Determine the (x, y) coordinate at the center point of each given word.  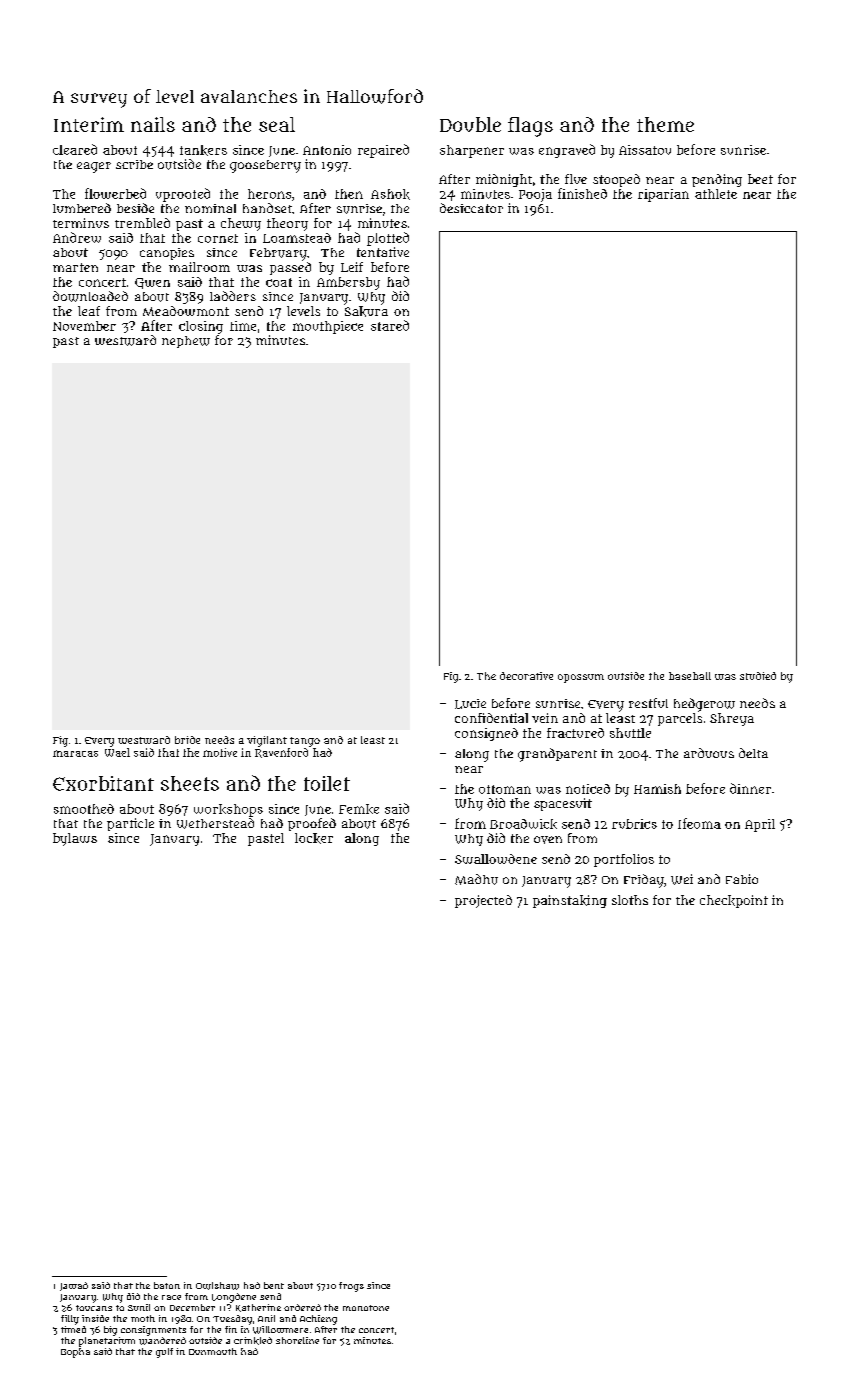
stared (390, 325)
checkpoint (734, 901)
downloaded (90, 296)
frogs (351, 1287)
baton (167, 1285)
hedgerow (704, 705)
